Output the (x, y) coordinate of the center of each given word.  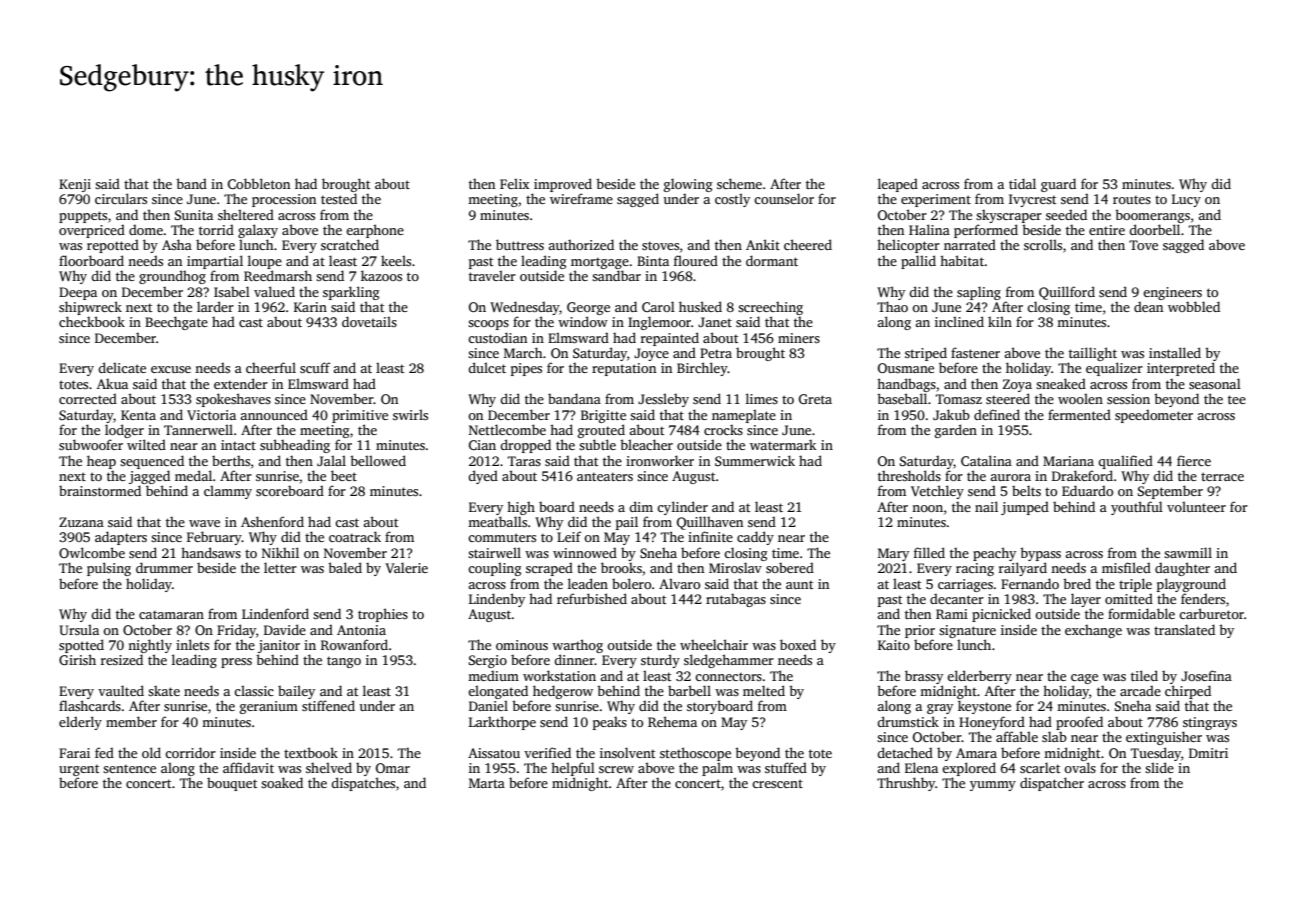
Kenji (75, 185)
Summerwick (755, 460)
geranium (269, 707)
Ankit (763, 244)
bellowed (378, 460)
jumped (1025, 508)
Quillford (1067, 293)
